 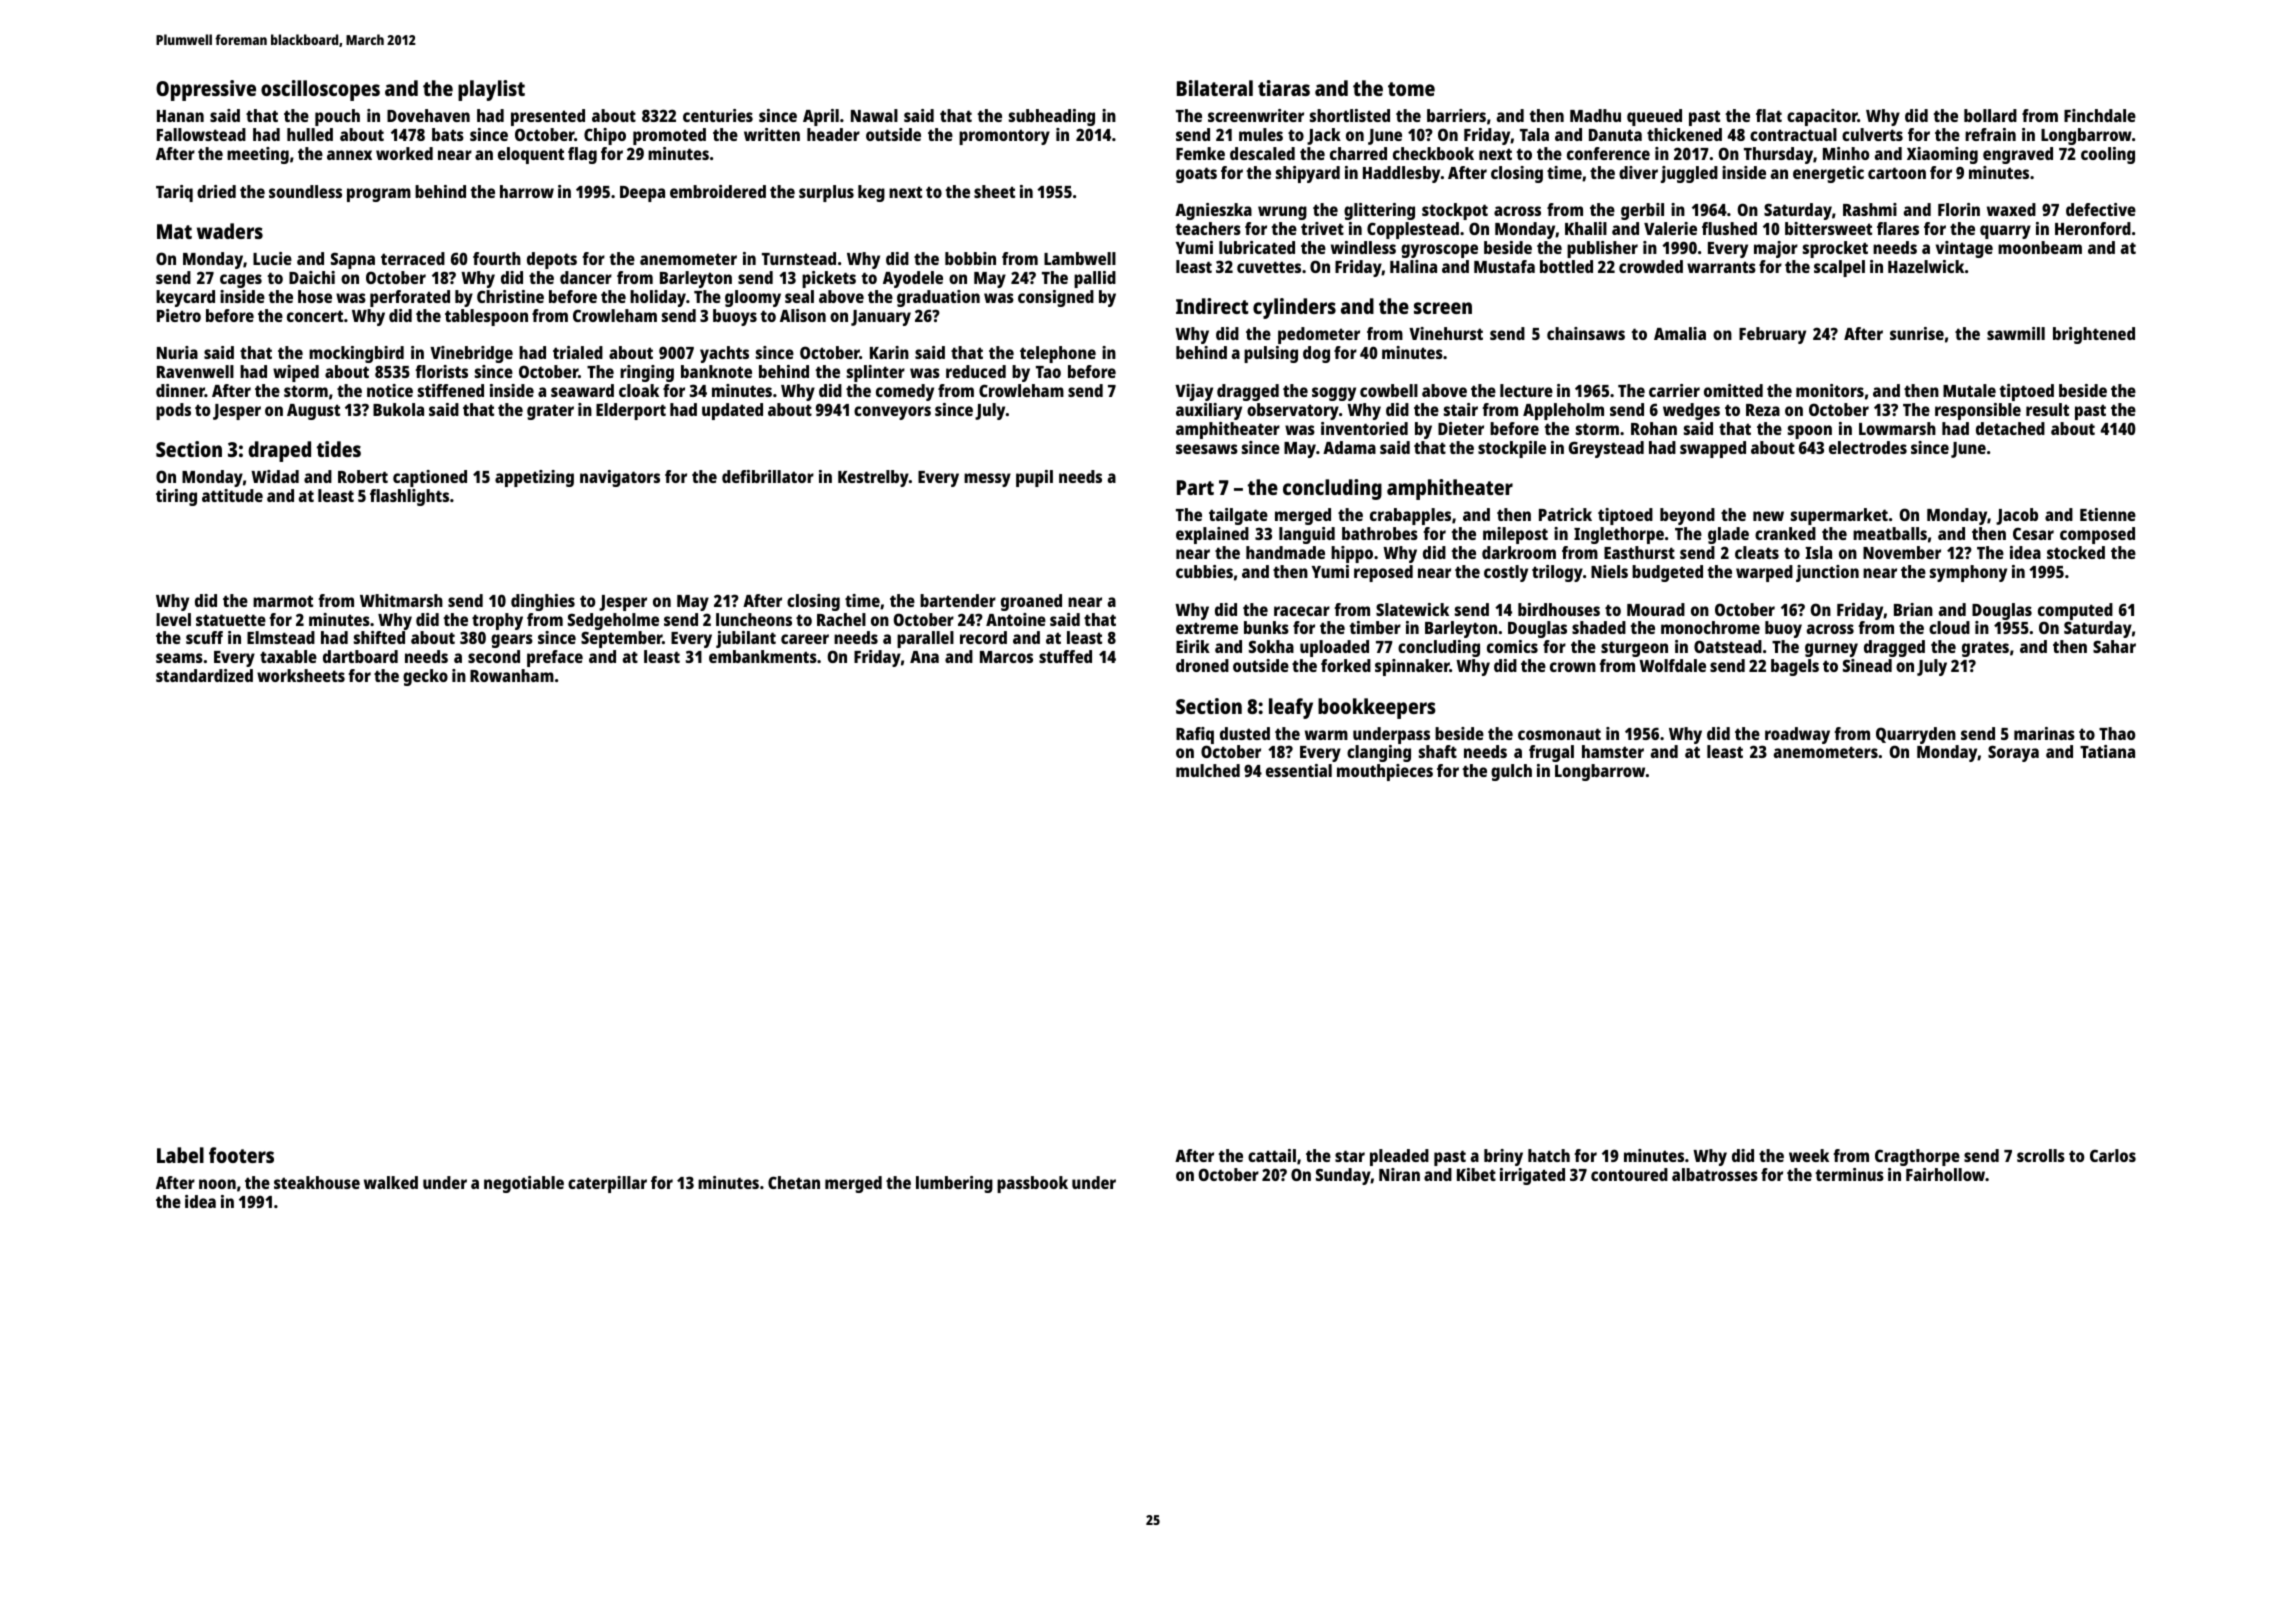 I want to click on Finchdale, so click(x=2100, y=115).
